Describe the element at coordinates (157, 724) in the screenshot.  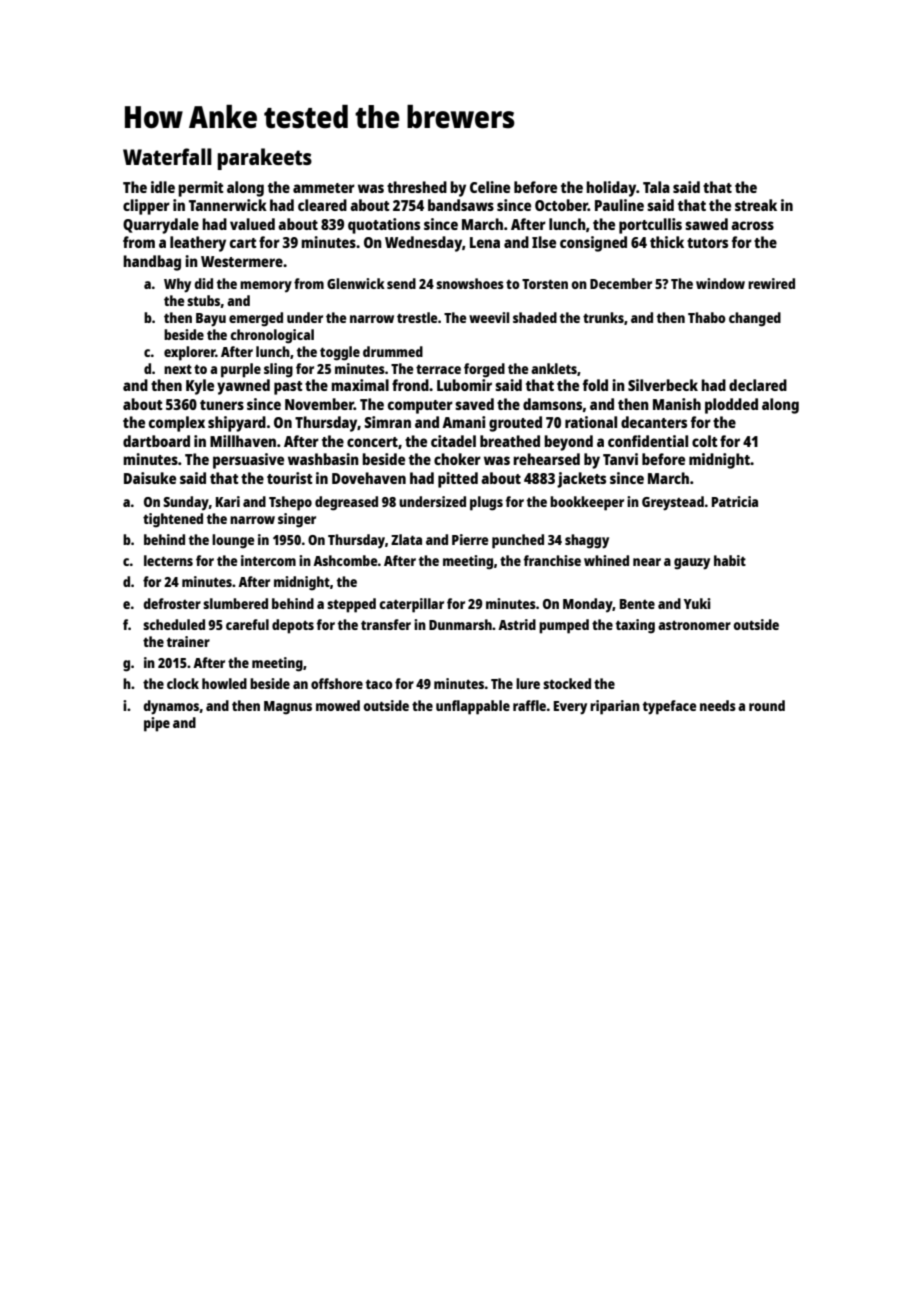
I see `pipe` at that location.
